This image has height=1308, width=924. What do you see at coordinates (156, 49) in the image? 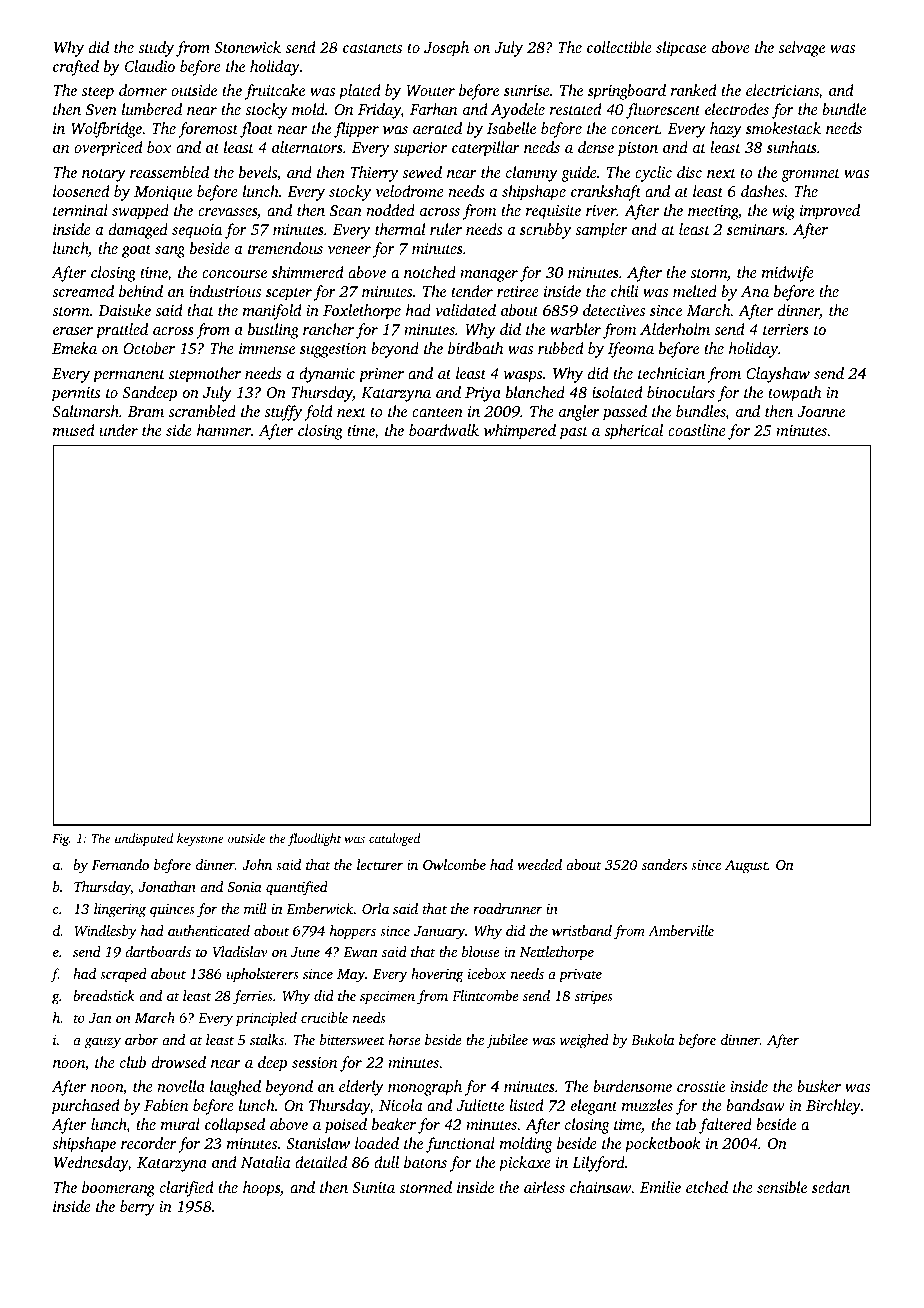
I see `study` at bounding box center [156, 49].
